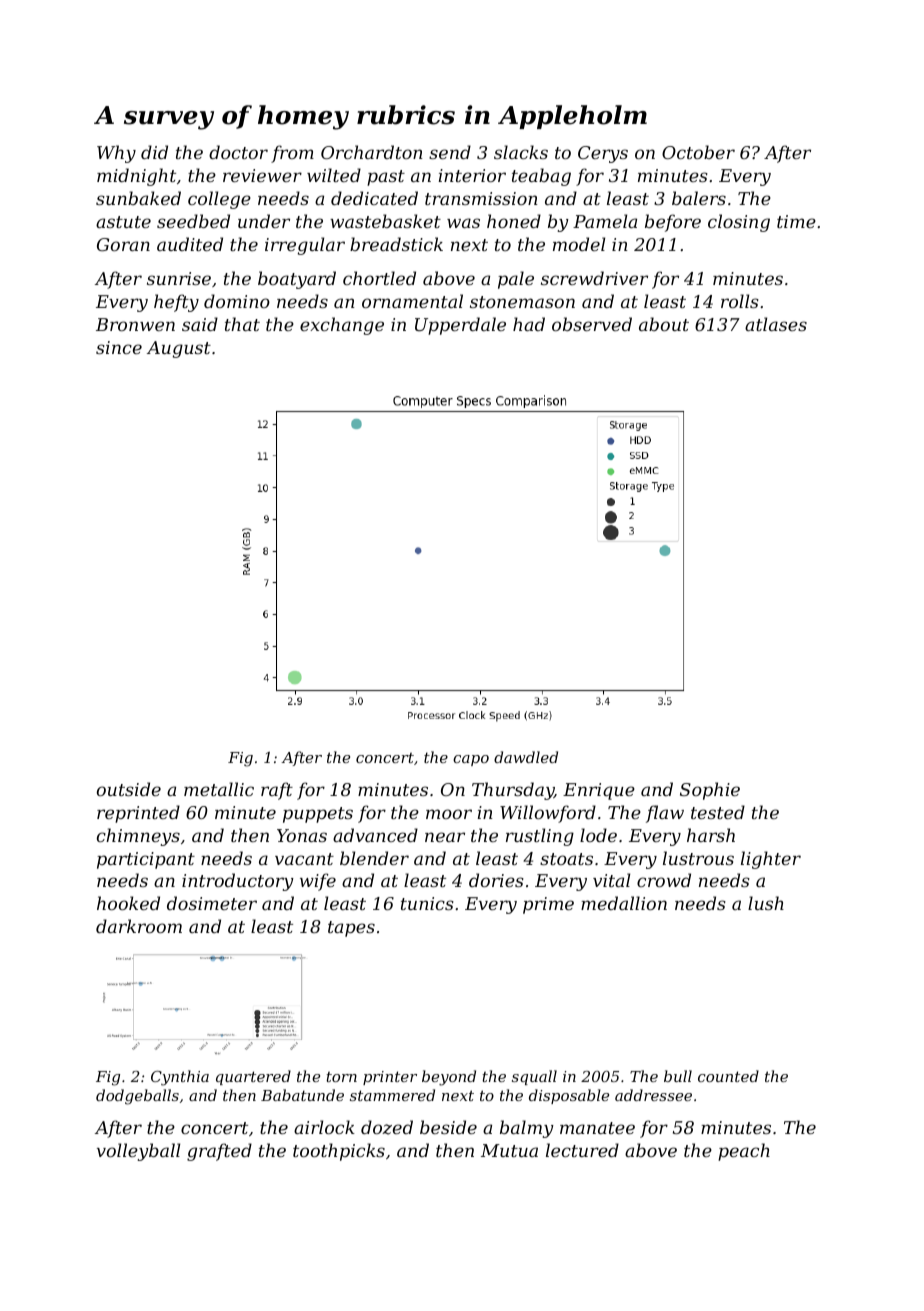 The image size is (924, 1311). What do you see at coordinates (710, 791) in the document?
I see `Sophie` at bounding box center [710, 791].
